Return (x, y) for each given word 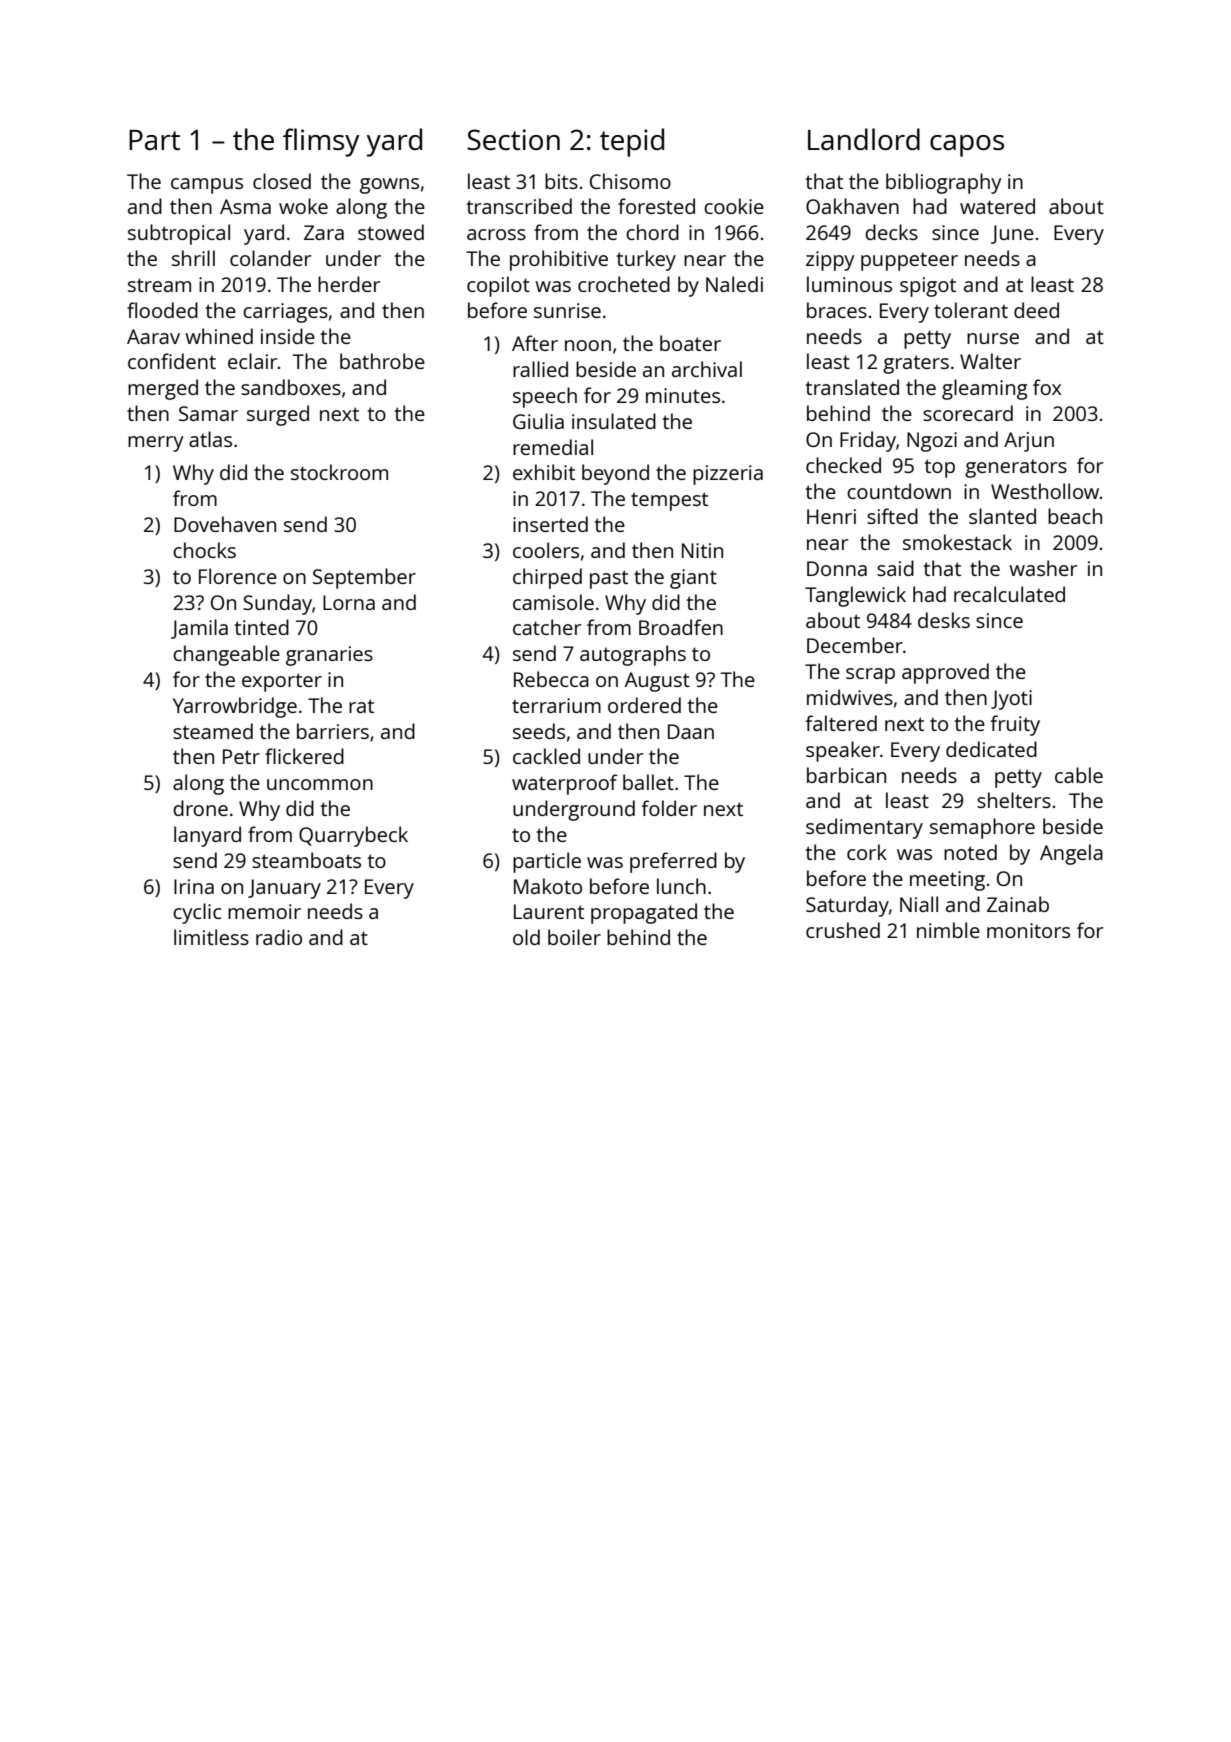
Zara (324, 232)
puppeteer (909, 262)
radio (279, 937)
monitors (1028, 930)
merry (156, 444)
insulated (614, 421)
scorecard (968, 413)
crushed (843, 930)
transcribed (519, 206)
